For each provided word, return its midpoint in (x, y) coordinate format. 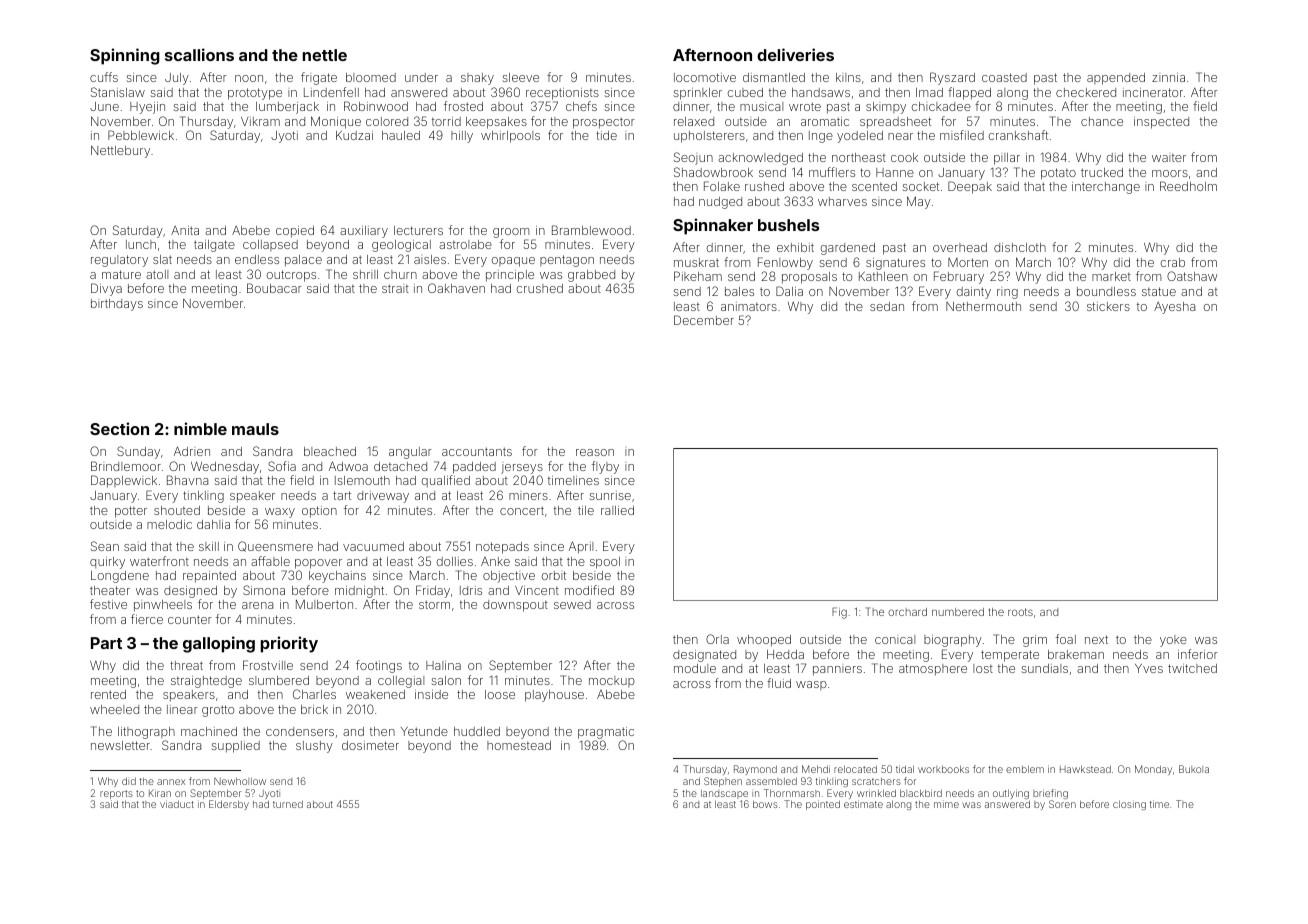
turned (288, 804)
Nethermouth (983, 306)
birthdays (117, 305)
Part (106, 643)
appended (1116, 79)
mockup (612, 681)
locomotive (705, 77)
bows (765, 804)
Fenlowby (785, 263)
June (104, 106)
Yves (1149, 668)
